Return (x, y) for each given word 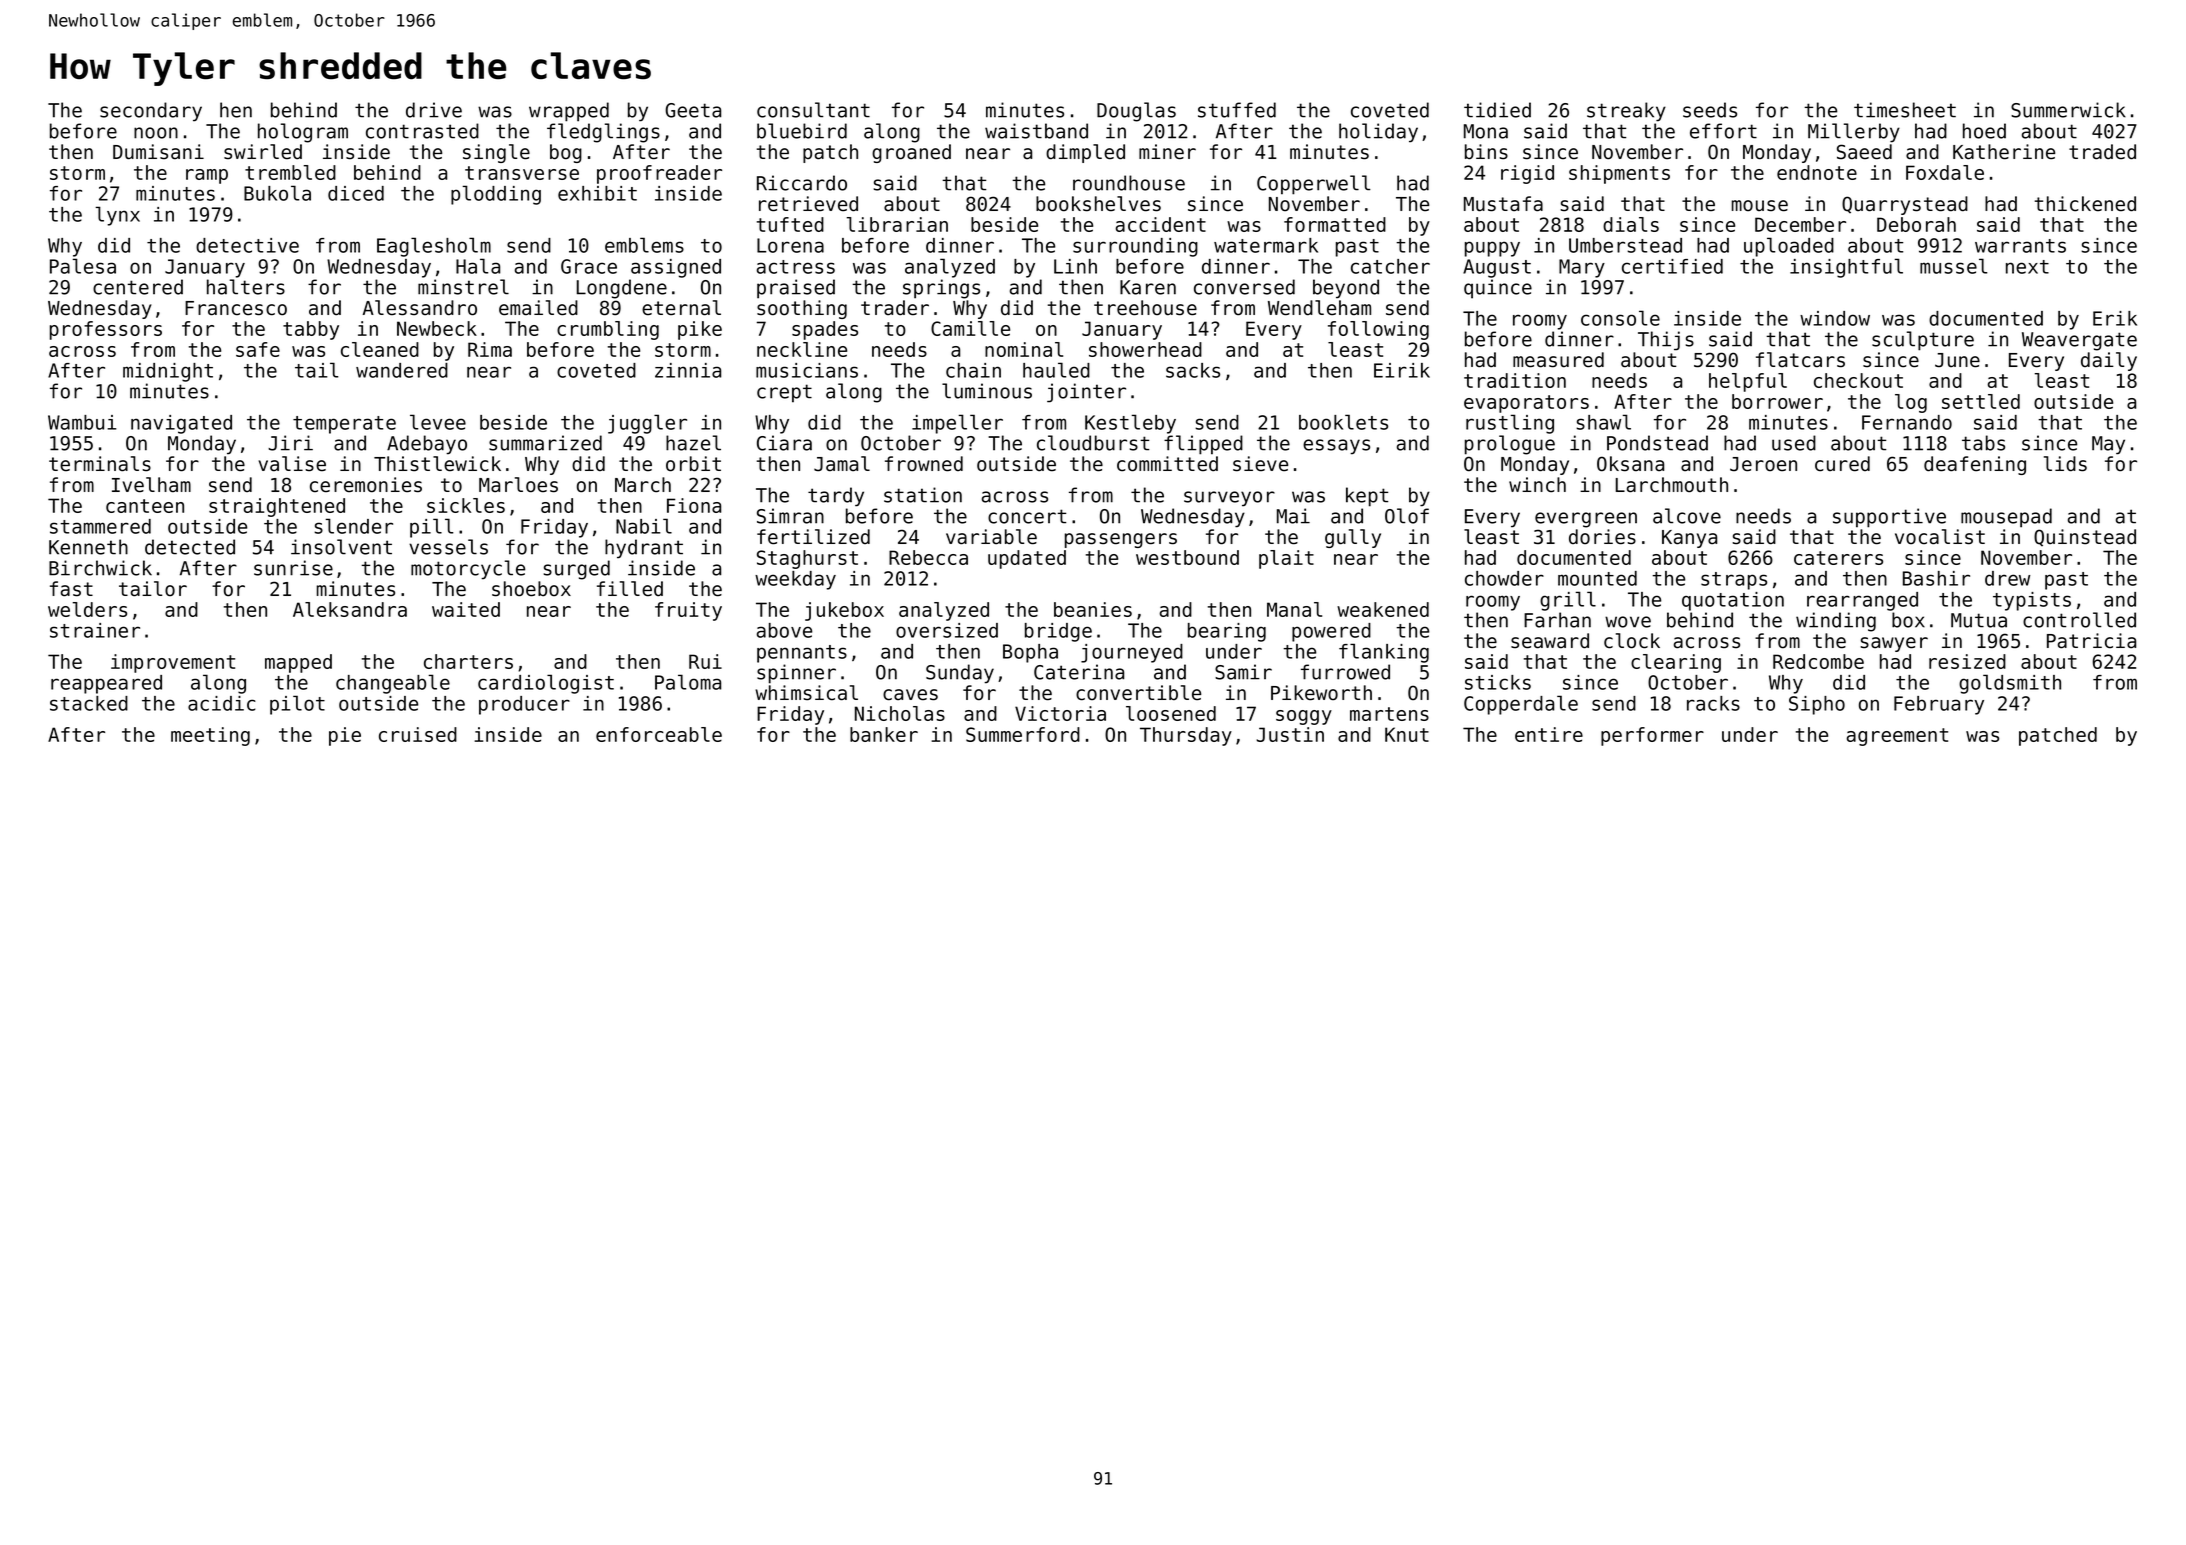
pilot (297, 705)
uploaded (1789, 247)
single (496, 153)
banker (884, 734)
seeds (1710, 110)
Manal (1294, 609)
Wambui (82, 422)
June (1957, 360)
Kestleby (1130, 424)
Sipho (1817, 705)
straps (1734, 581)
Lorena (790, 245)
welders (87, 609)
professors (106, 330)
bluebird (802, 131)
